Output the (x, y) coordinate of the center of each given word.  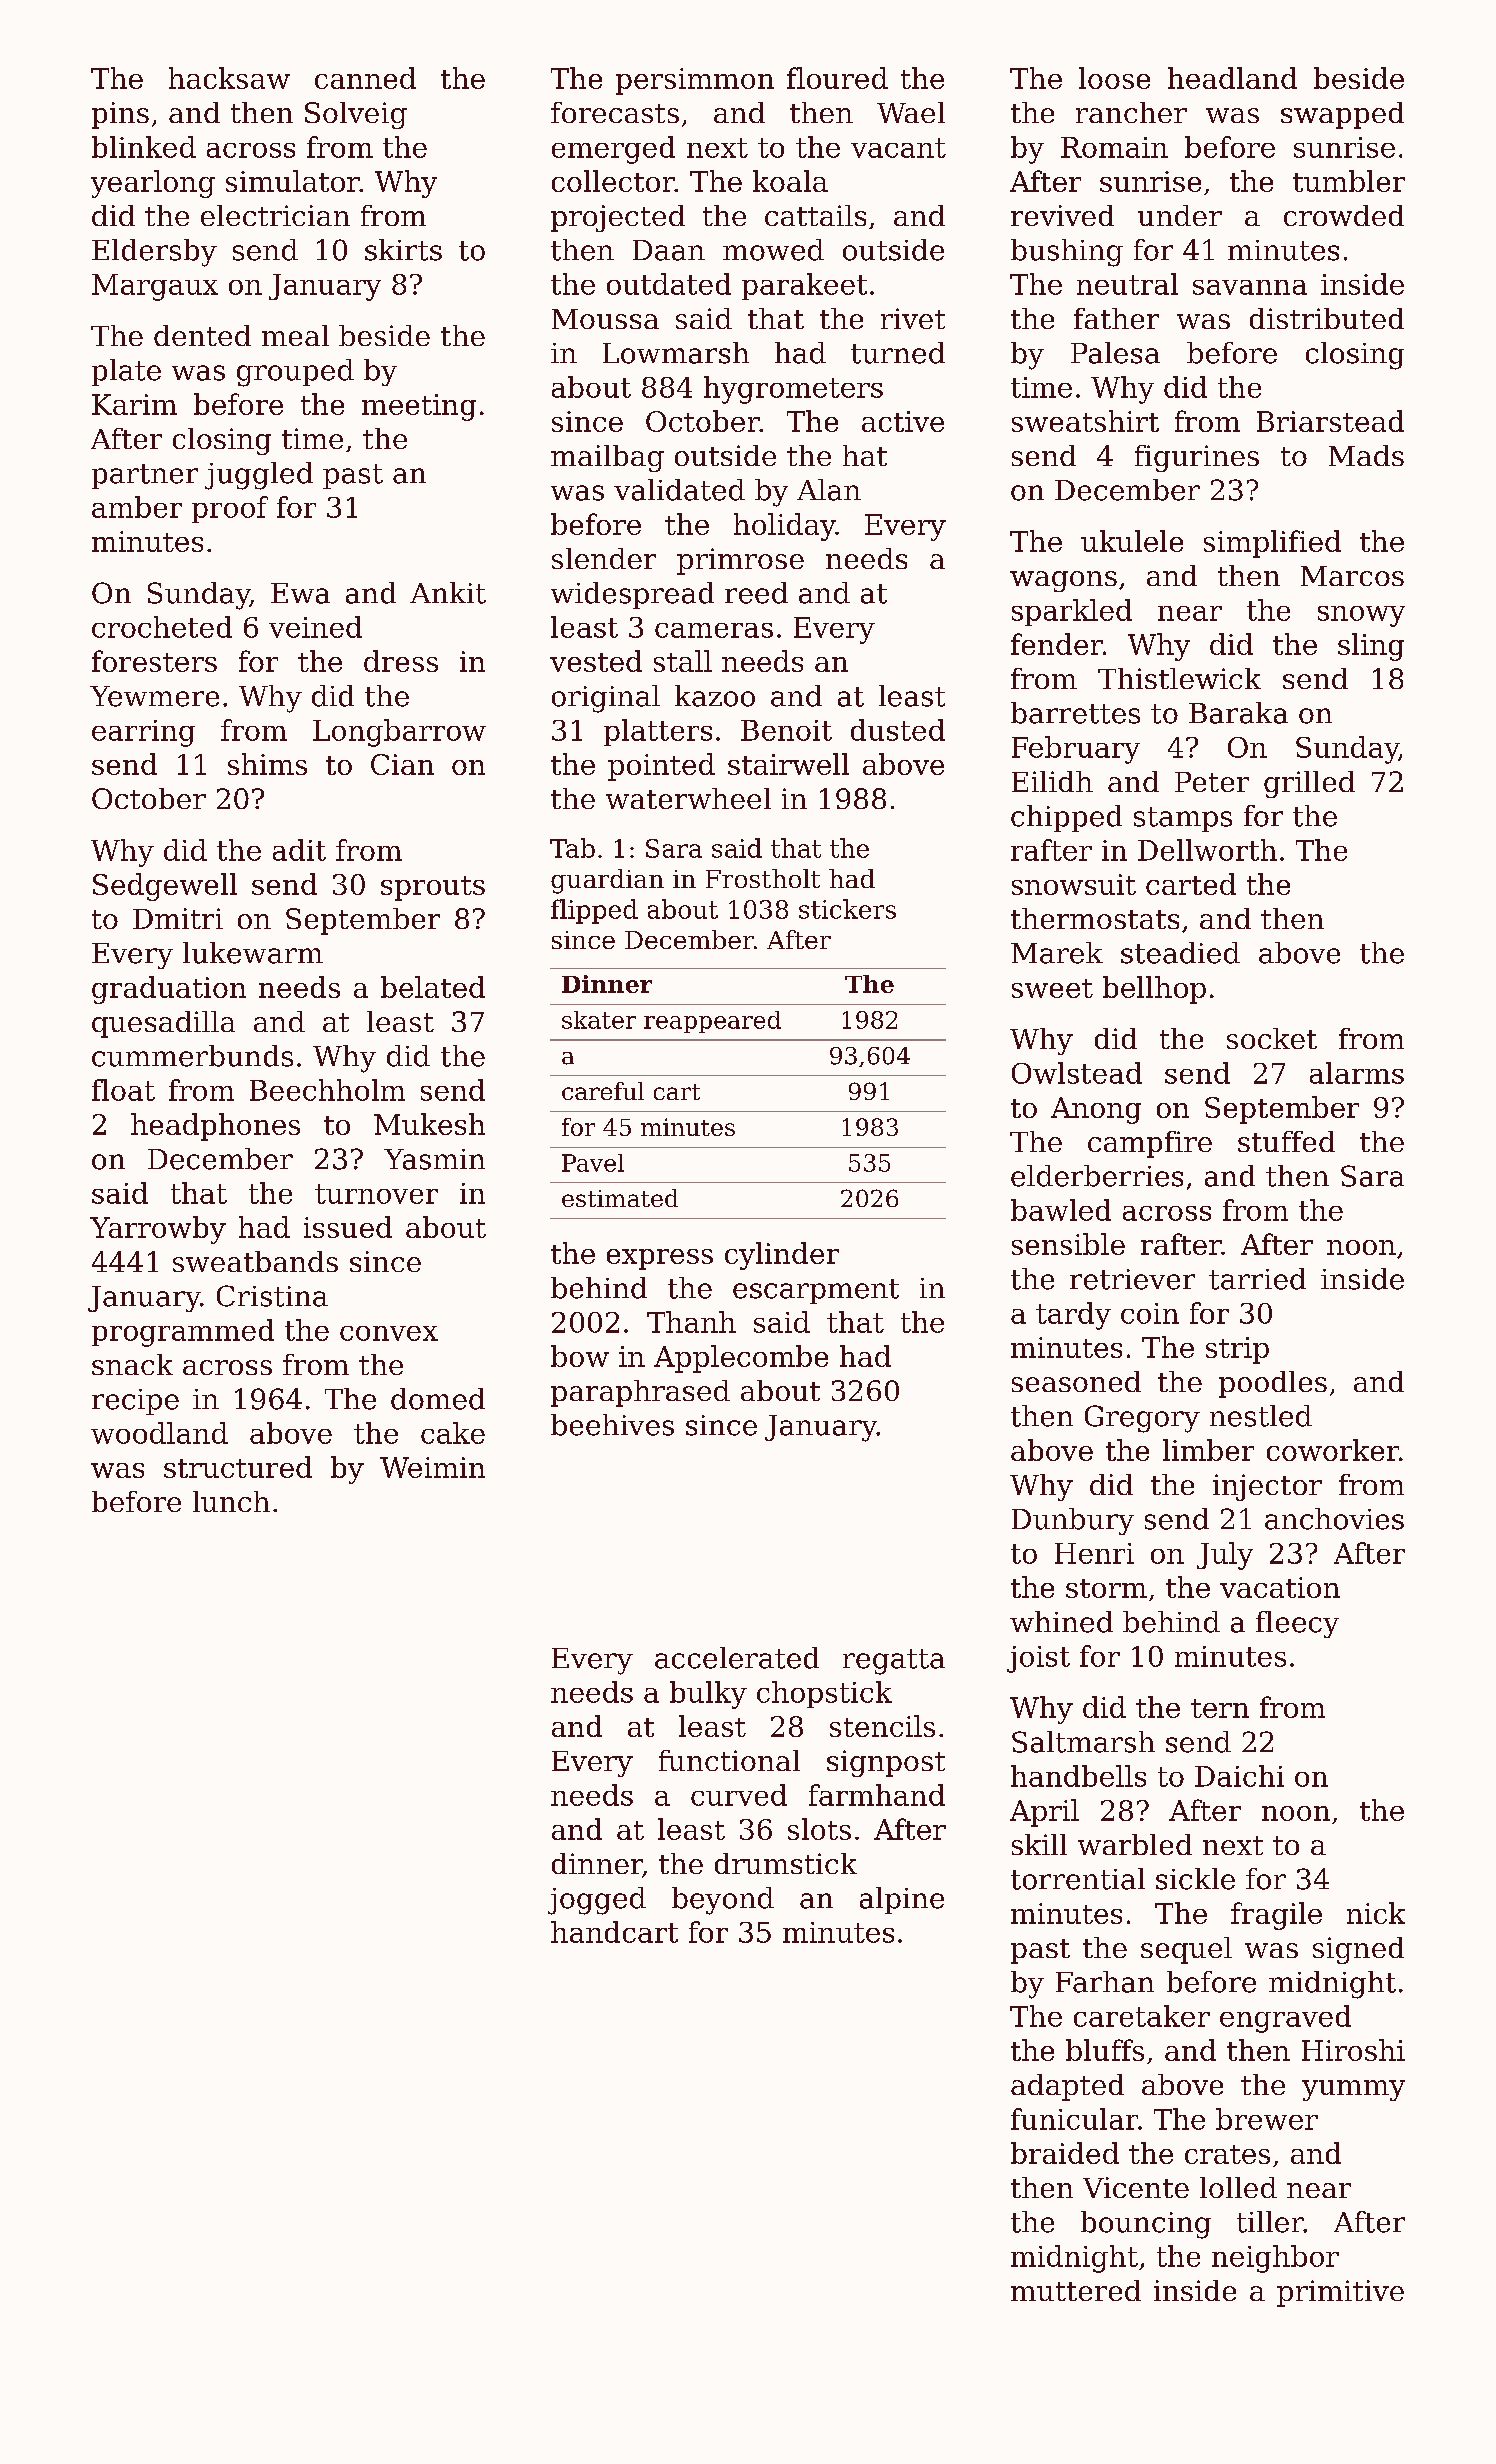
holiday (785, 527)
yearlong (153, 184)
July (1225, 1556)
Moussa (605, 319)
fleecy (1297, 1624)
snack (132, 1364)
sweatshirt (1085, 421)
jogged (597, 1901)
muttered (1076, 2290)
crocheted (162, 627)
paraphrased (640, 1393)
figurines (1197, 458)
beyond (723, 1901)
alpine (902, 1900)
